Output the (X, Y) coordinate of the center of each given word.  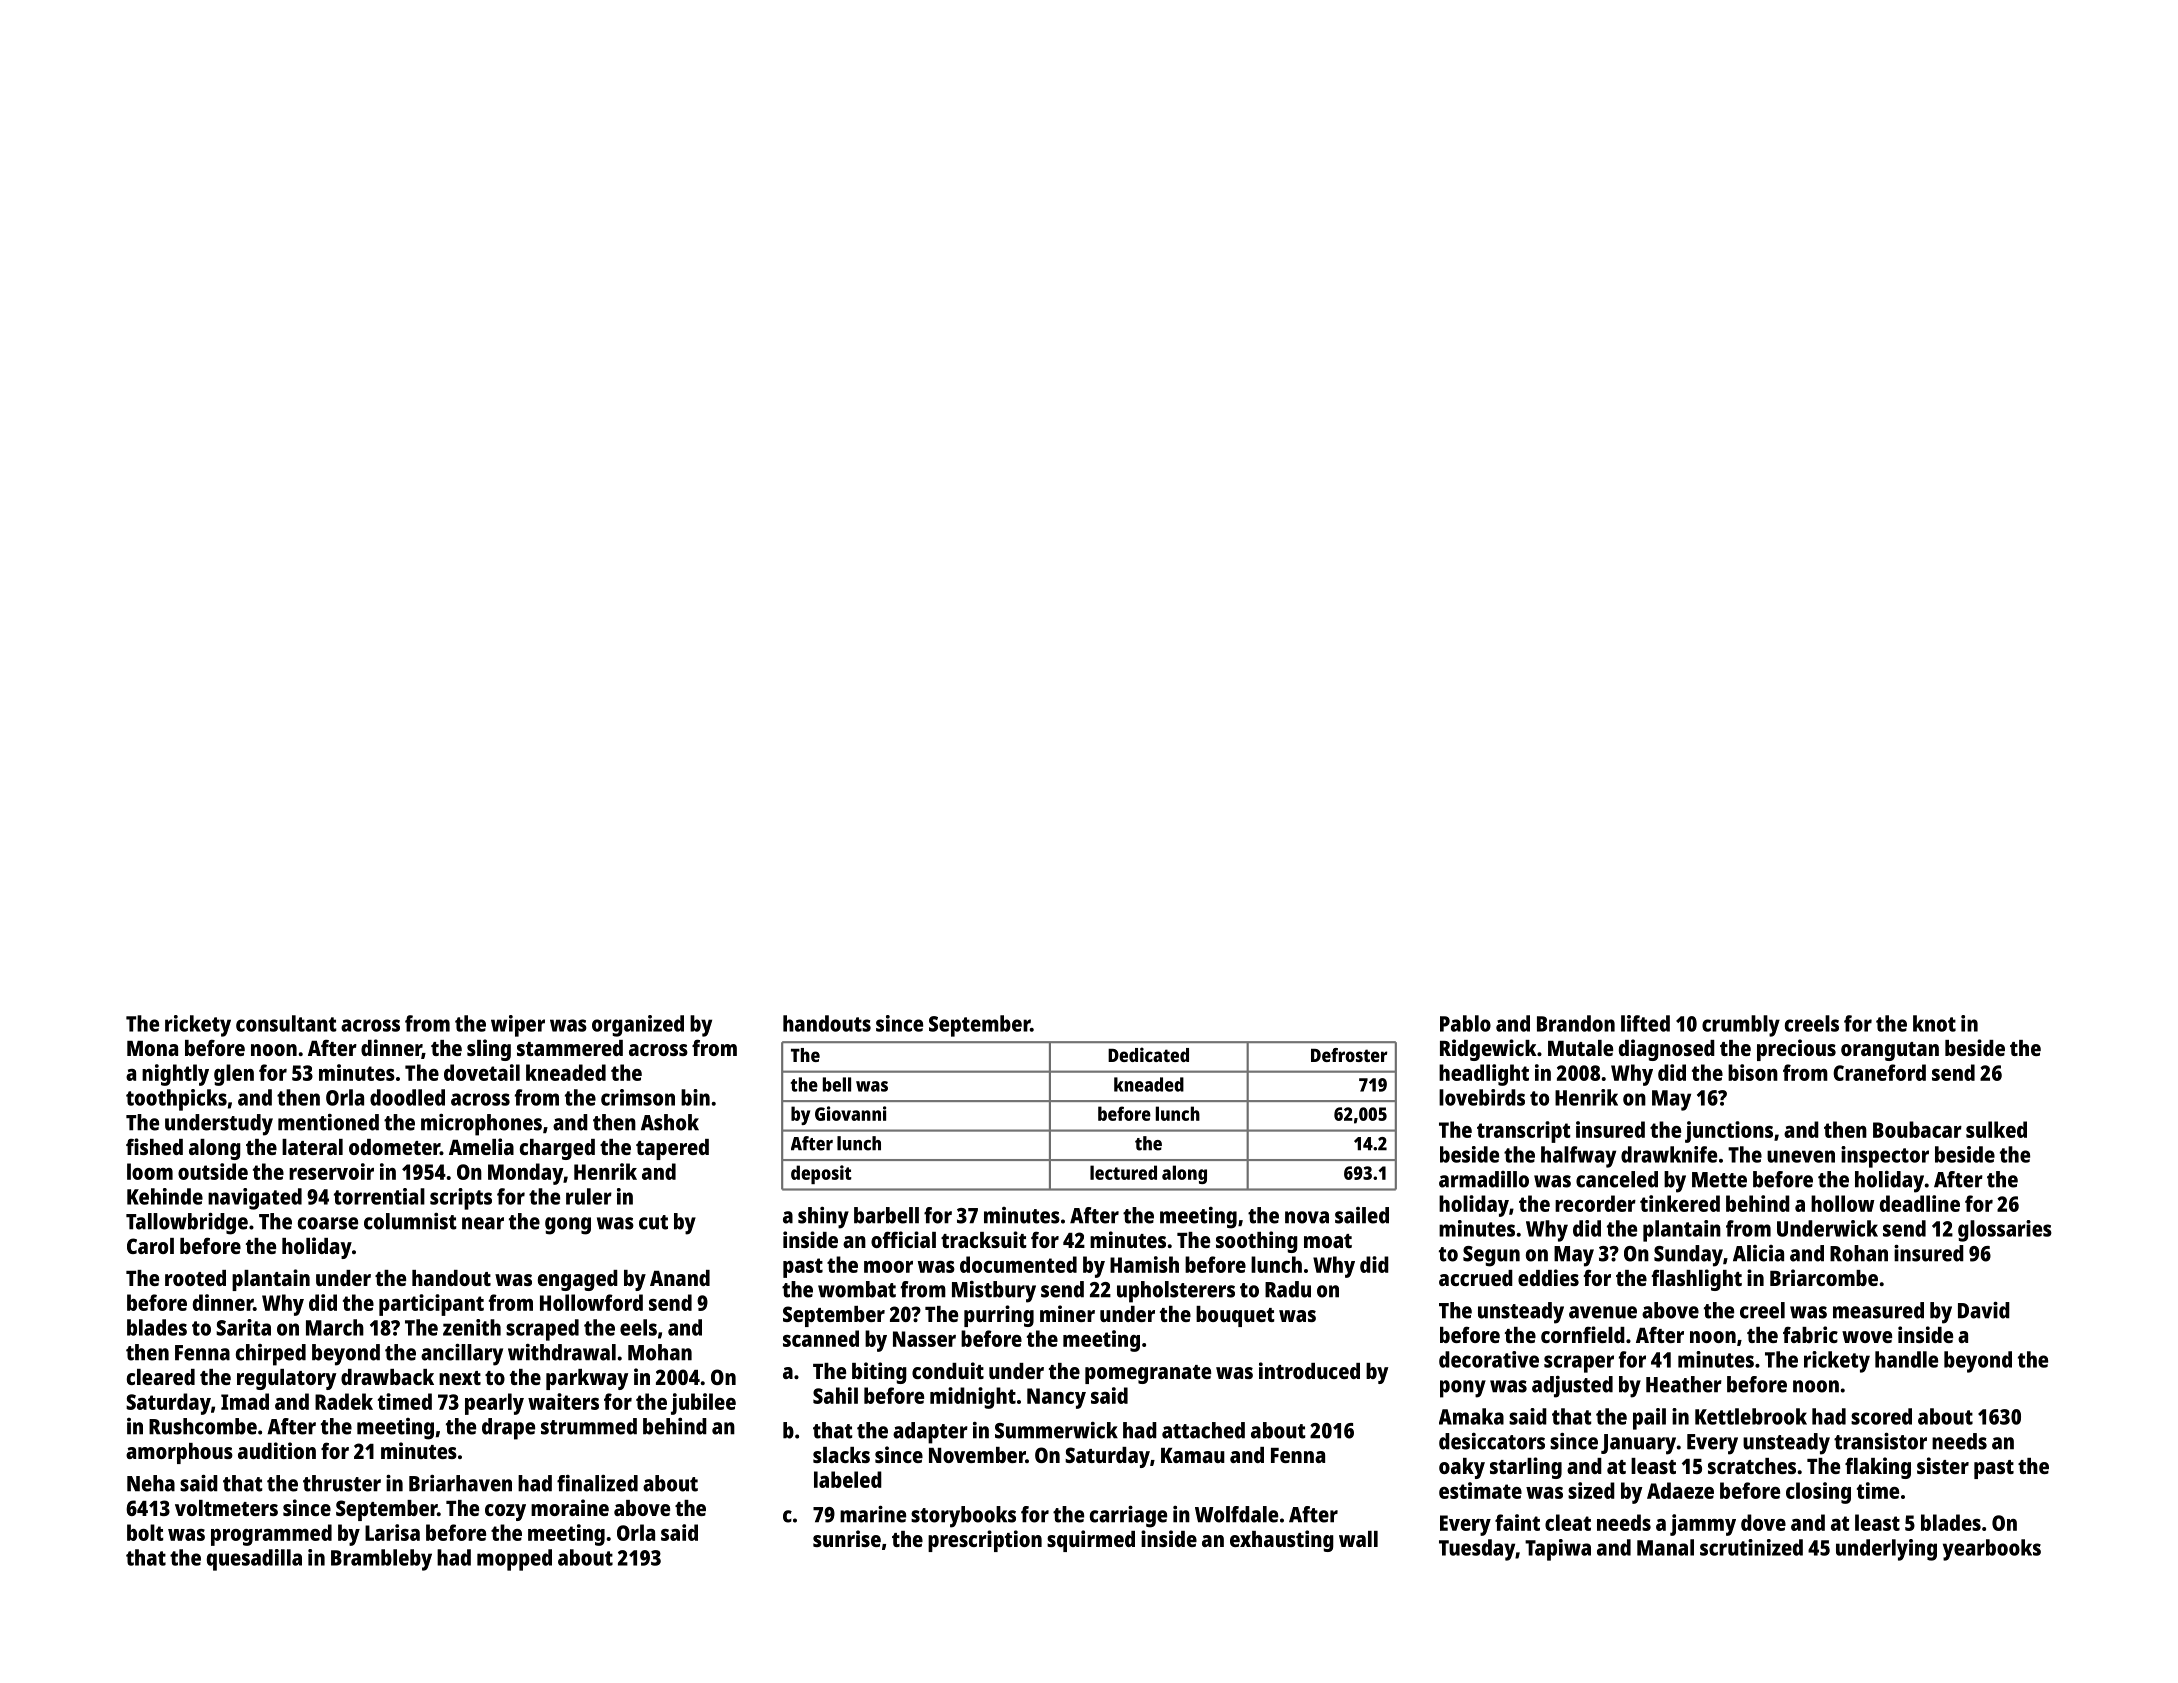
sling (489, 1050)
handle (1906, 1359)
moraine (570, 1507)
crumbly (1741, 1026)
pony (1463, 1389)
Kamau (1193, 1455)
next (460, 1378)
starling (1526, 1468)
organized (638, 1026)
